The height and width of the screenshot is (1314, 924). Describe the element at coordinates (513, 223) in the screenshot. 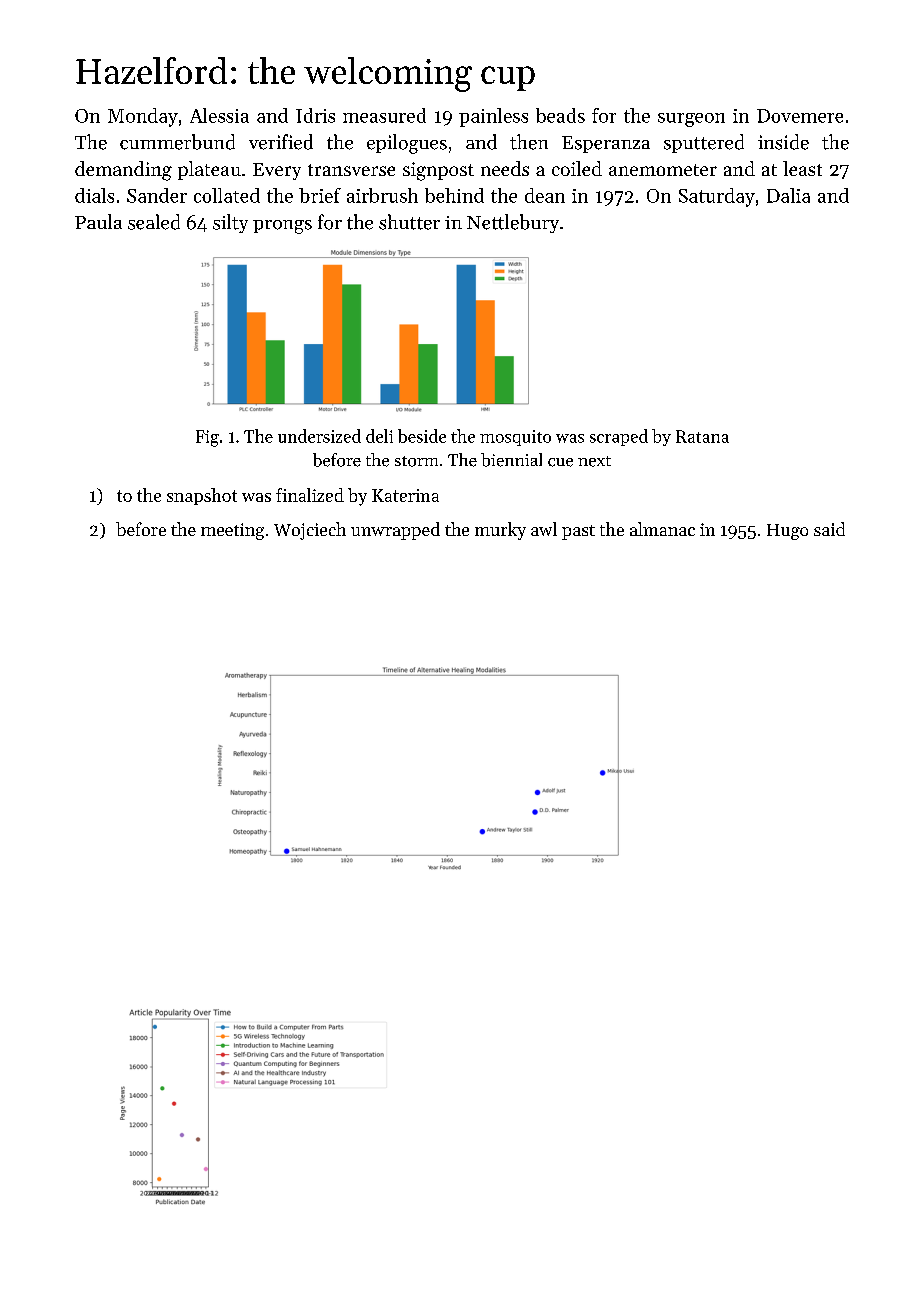

I see `Nettlebury` at that location.
